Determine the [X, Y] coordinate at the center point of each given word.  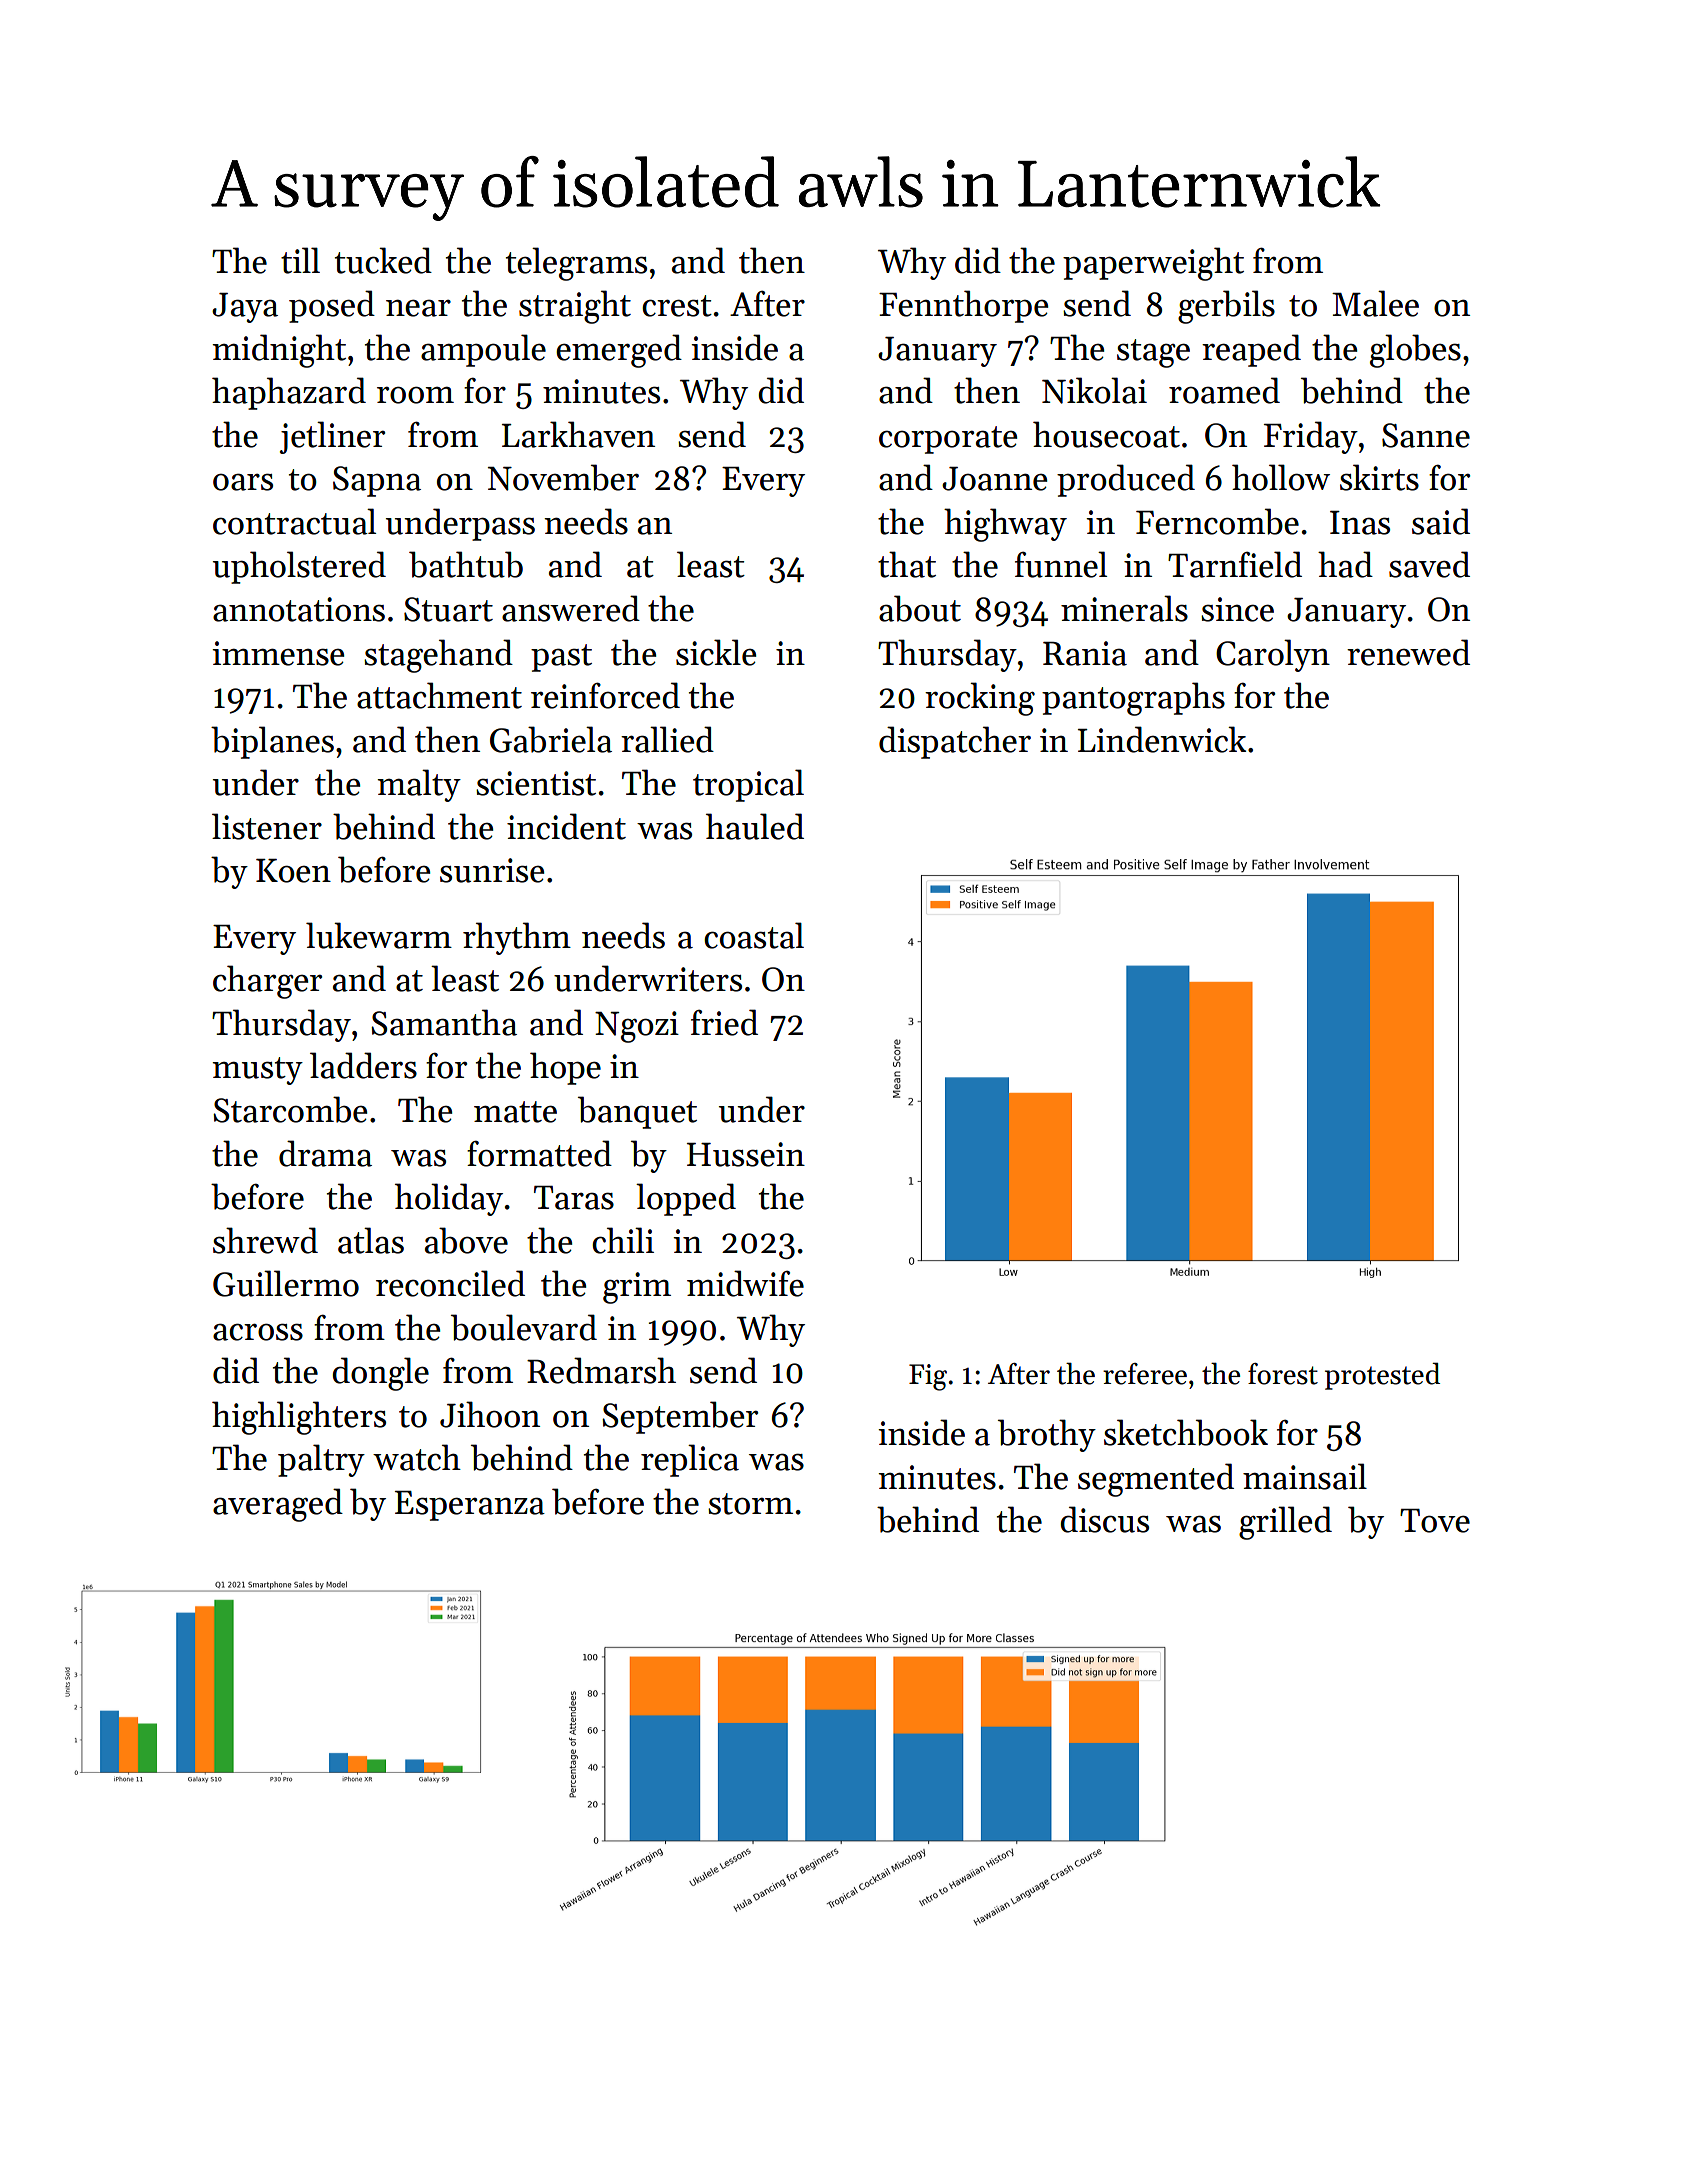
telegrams [576, 264]
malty [419, 785]
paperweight [1153, 264]
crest [677, 306]
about [920, 608]
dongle [380, 1374]
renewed [1408, 652]
